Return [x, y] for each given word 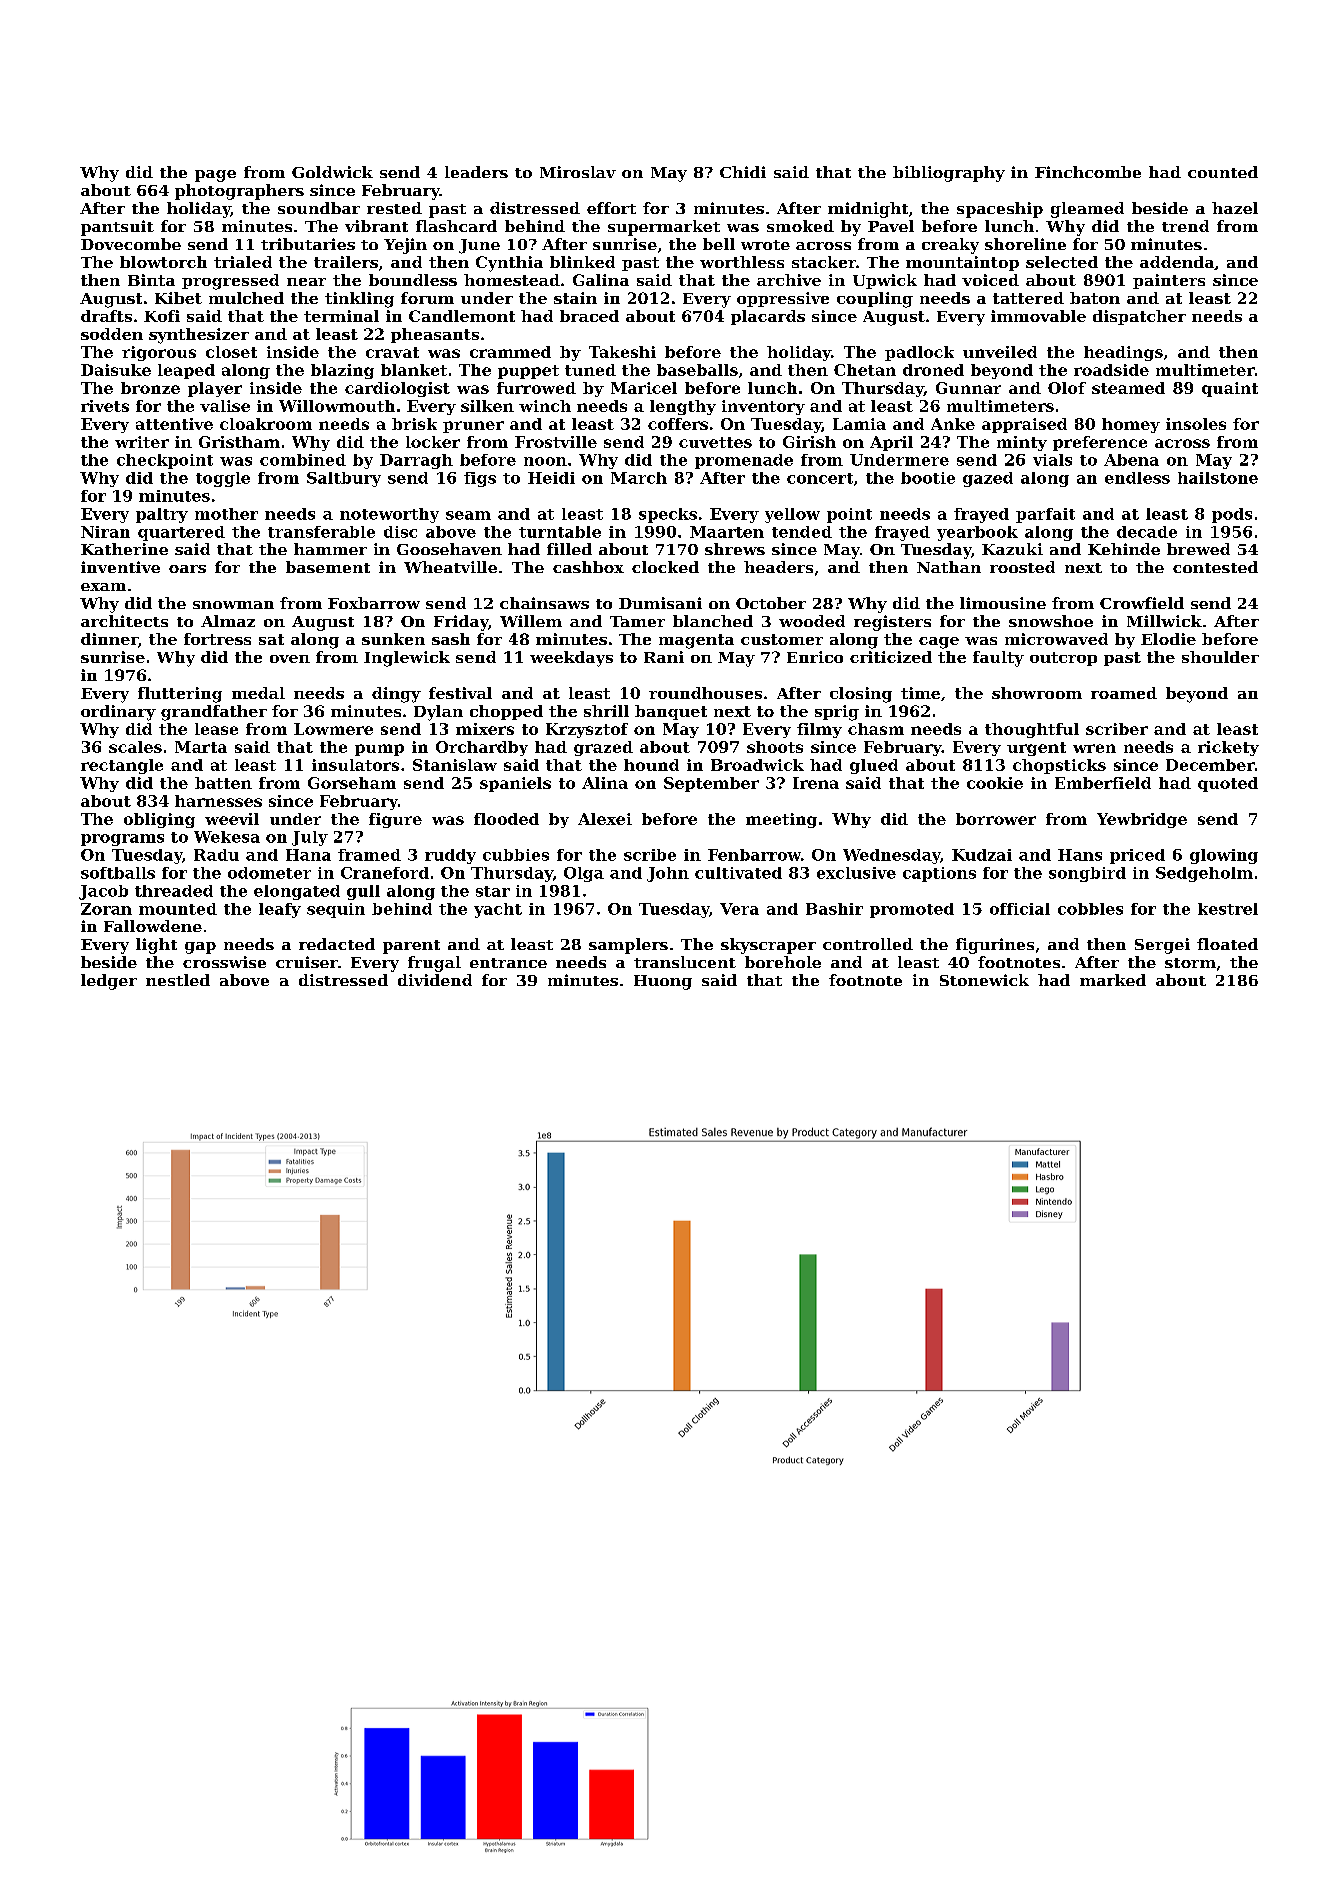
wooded [812, 621]
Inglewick [407, 659]
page [215, 176]
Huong [663, 982]
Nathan [949, 567]
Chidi [743, 172]
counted [1223, 172]
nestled [178, 980]
